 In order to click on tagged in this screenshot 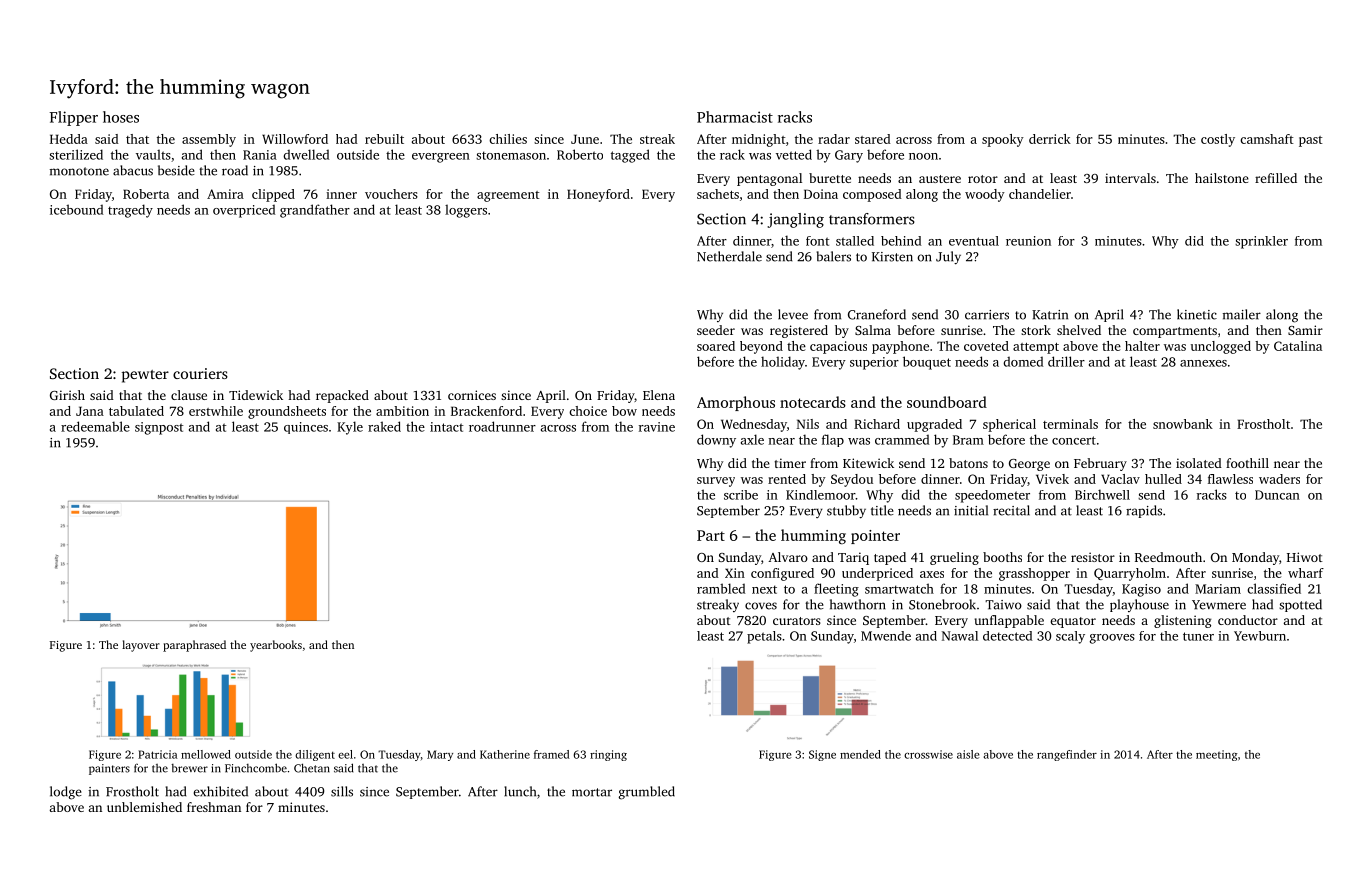, I will do `click(630, 156)`.
